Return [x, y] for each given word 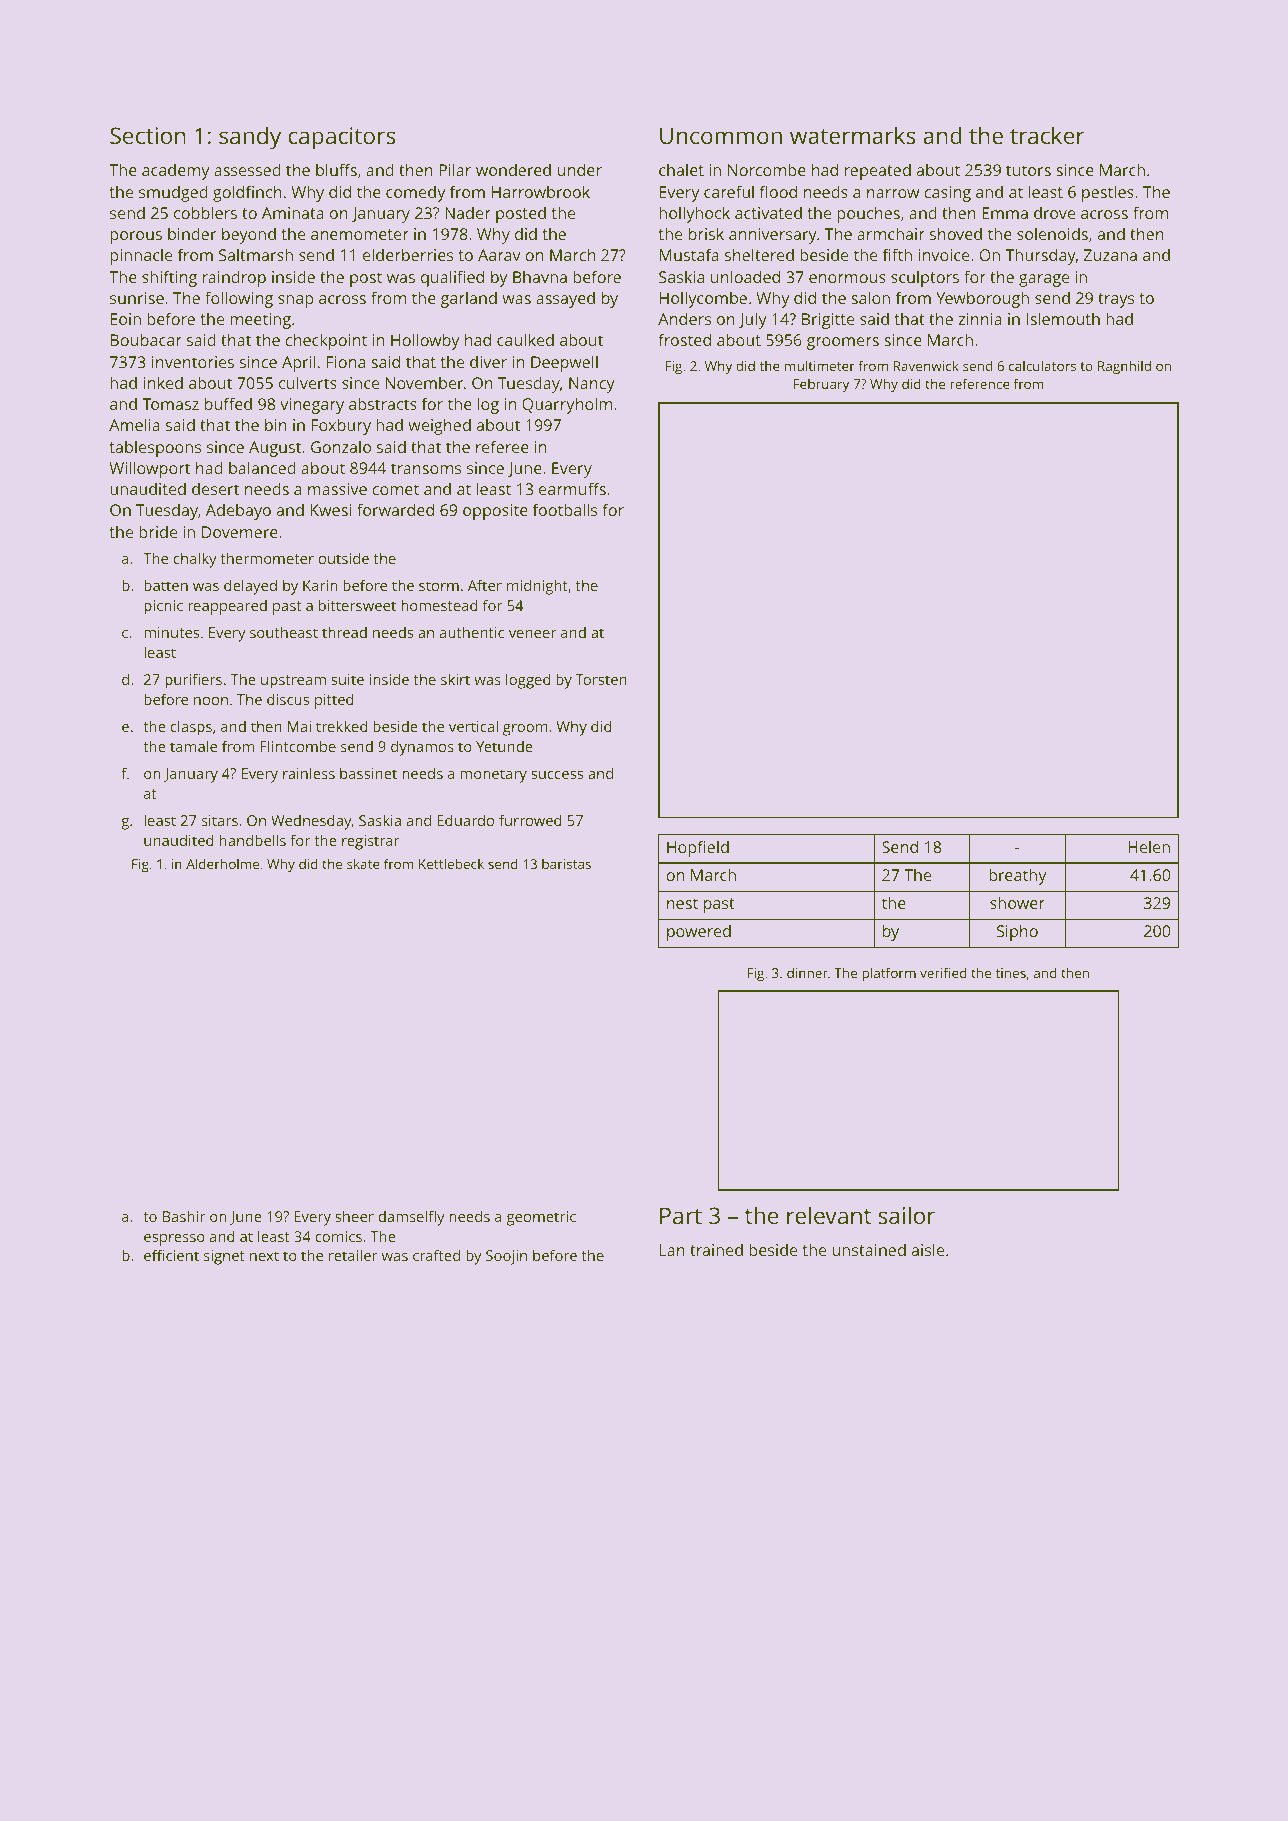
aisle [928, 1249]
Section [148, 135]
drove [1054, 212]
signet [224, 1257]
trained [716, 1249]
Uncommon [721, 135]
